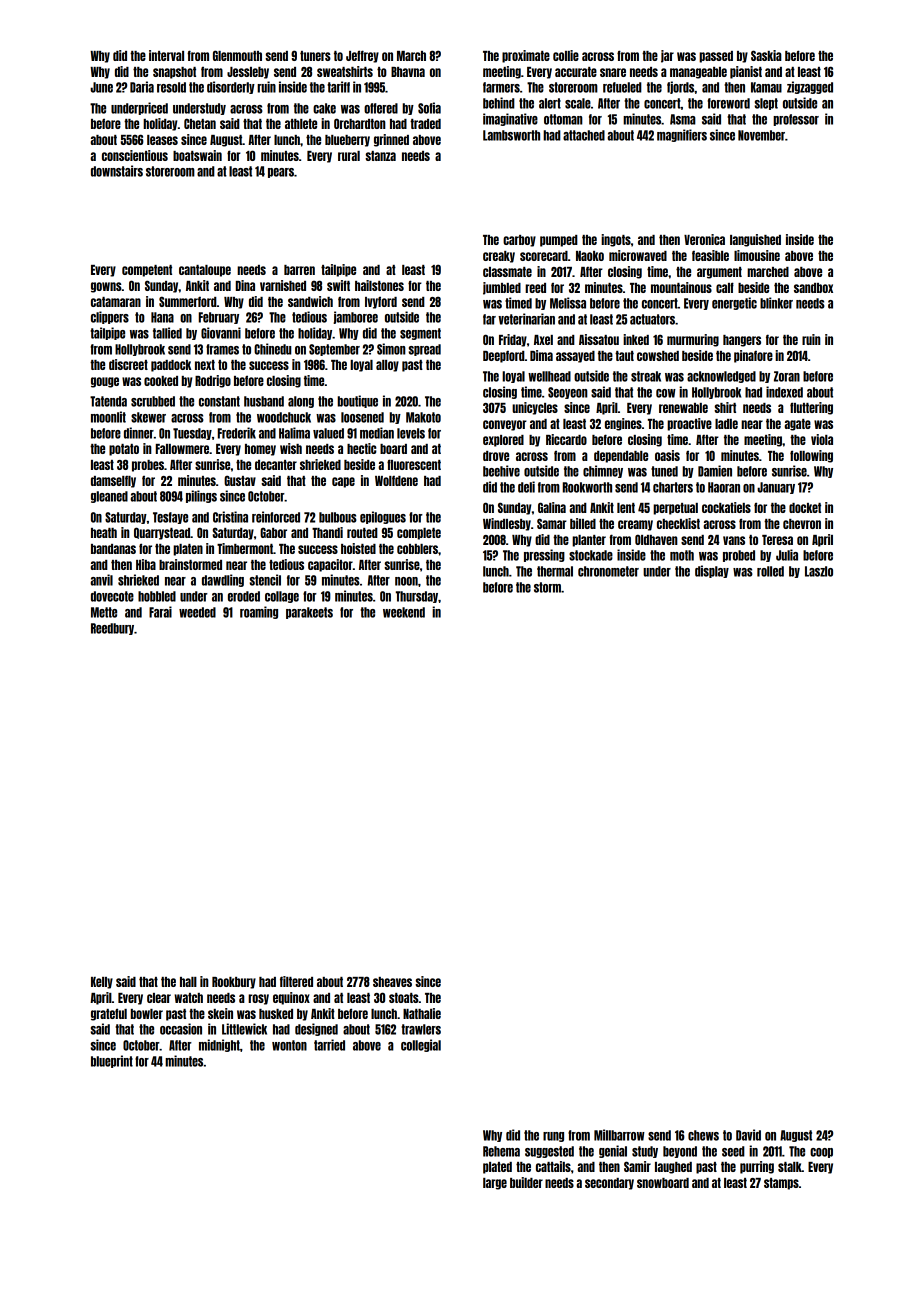  What do you see at coordinates (112, 1061) in the screenshot?
I see `blueprint` at bounding box center [112, 1061].
